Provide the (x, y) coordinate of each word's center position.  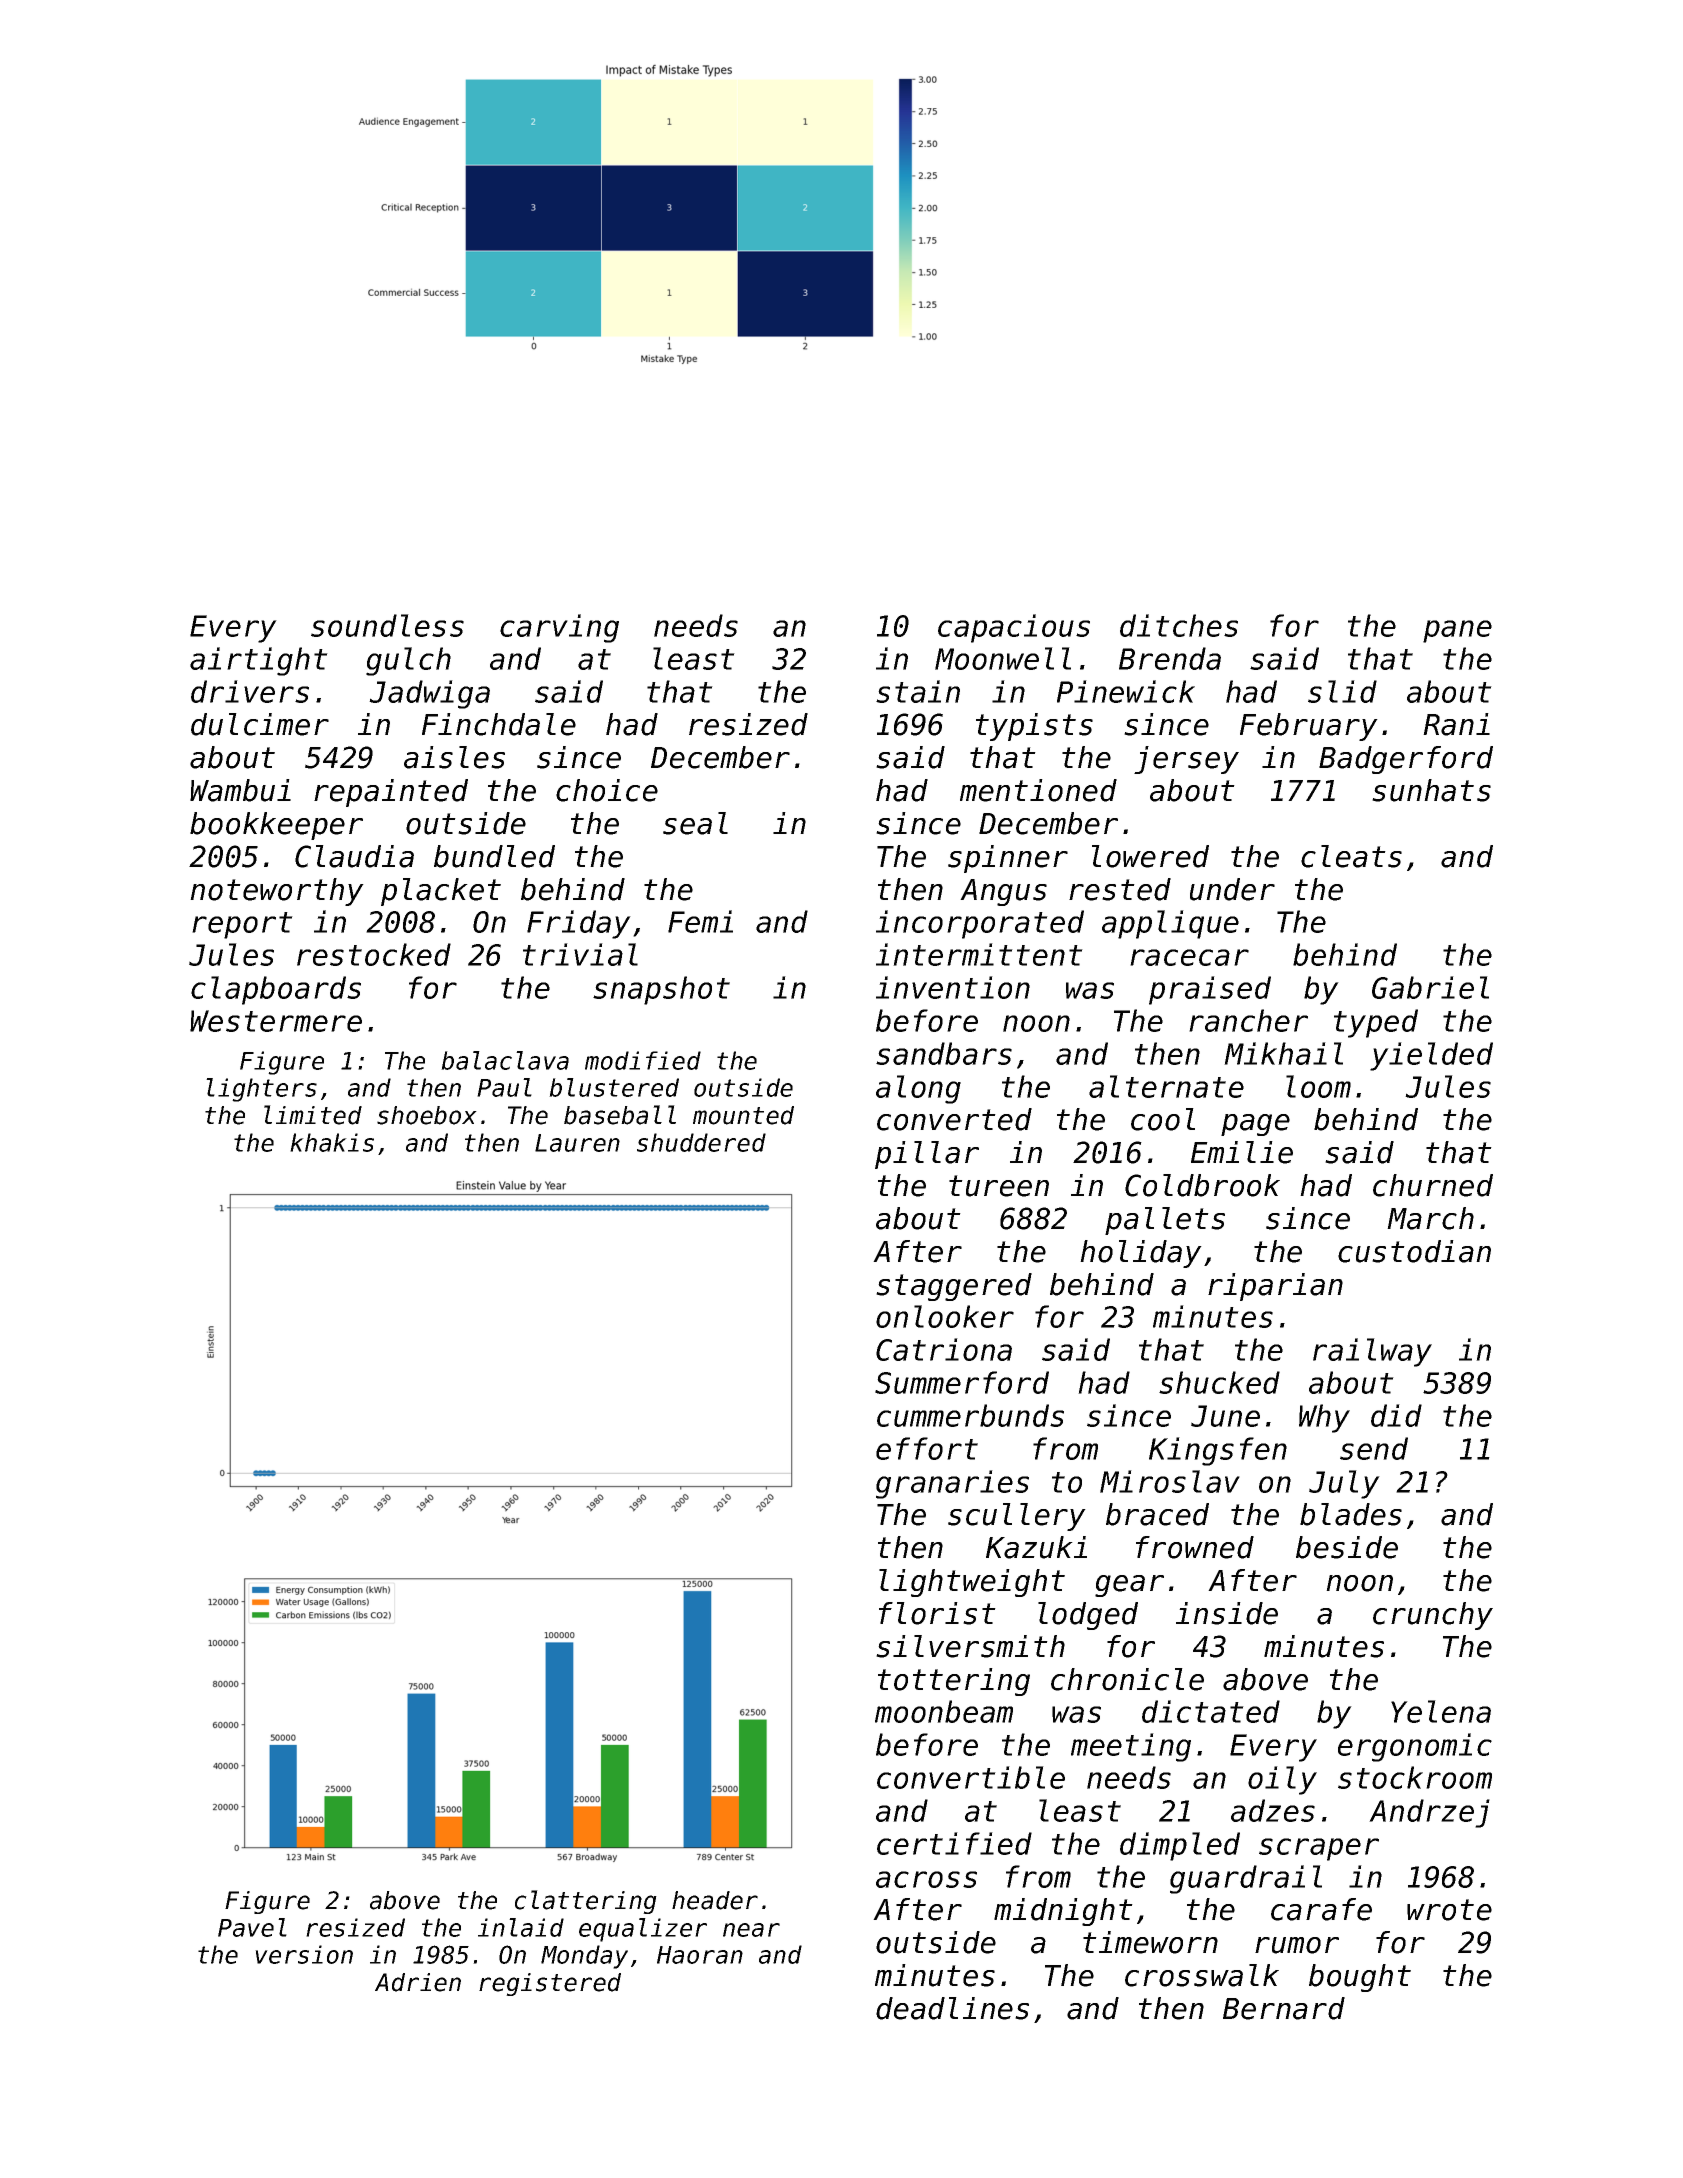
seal (695, 823)
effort (927, 1448)
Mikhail (1283, 1053)
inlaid (521, 1927)
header (715, 1900)
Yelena (1441, 1711)
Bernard (1284, 2008)
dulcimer (260, 724)
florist (937, 1613)
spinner (1008, 859)
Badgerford (1406, 760)
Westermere (276, 1021)
